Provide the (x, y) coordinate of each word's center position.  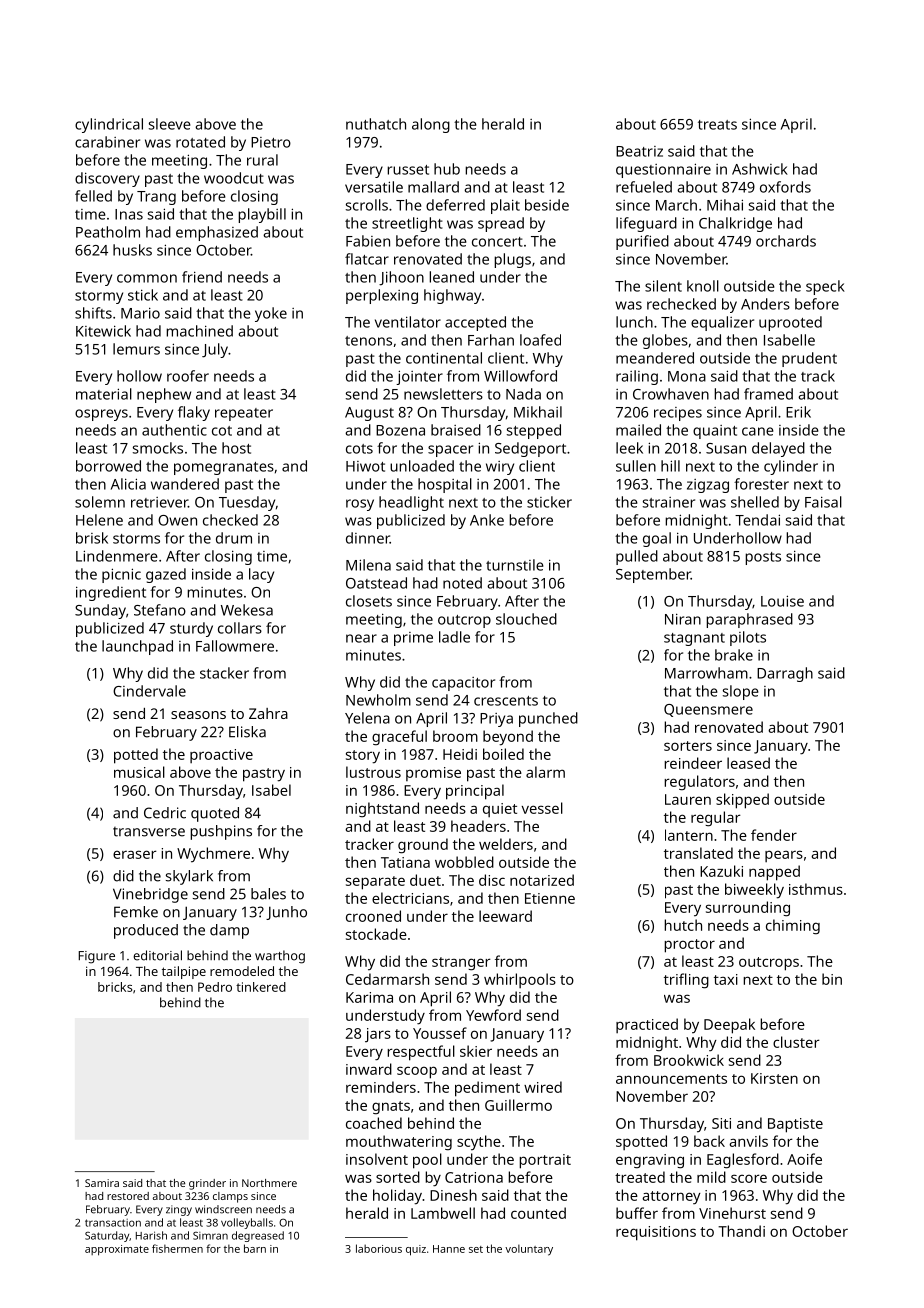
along (431, 125)
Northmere (269, 1183)
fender (774, 835)
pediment (487, 1089)
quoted (215, 814)
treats (717, 125)
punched (548, 719)
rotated (200, 142)
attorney (671, 1197)
